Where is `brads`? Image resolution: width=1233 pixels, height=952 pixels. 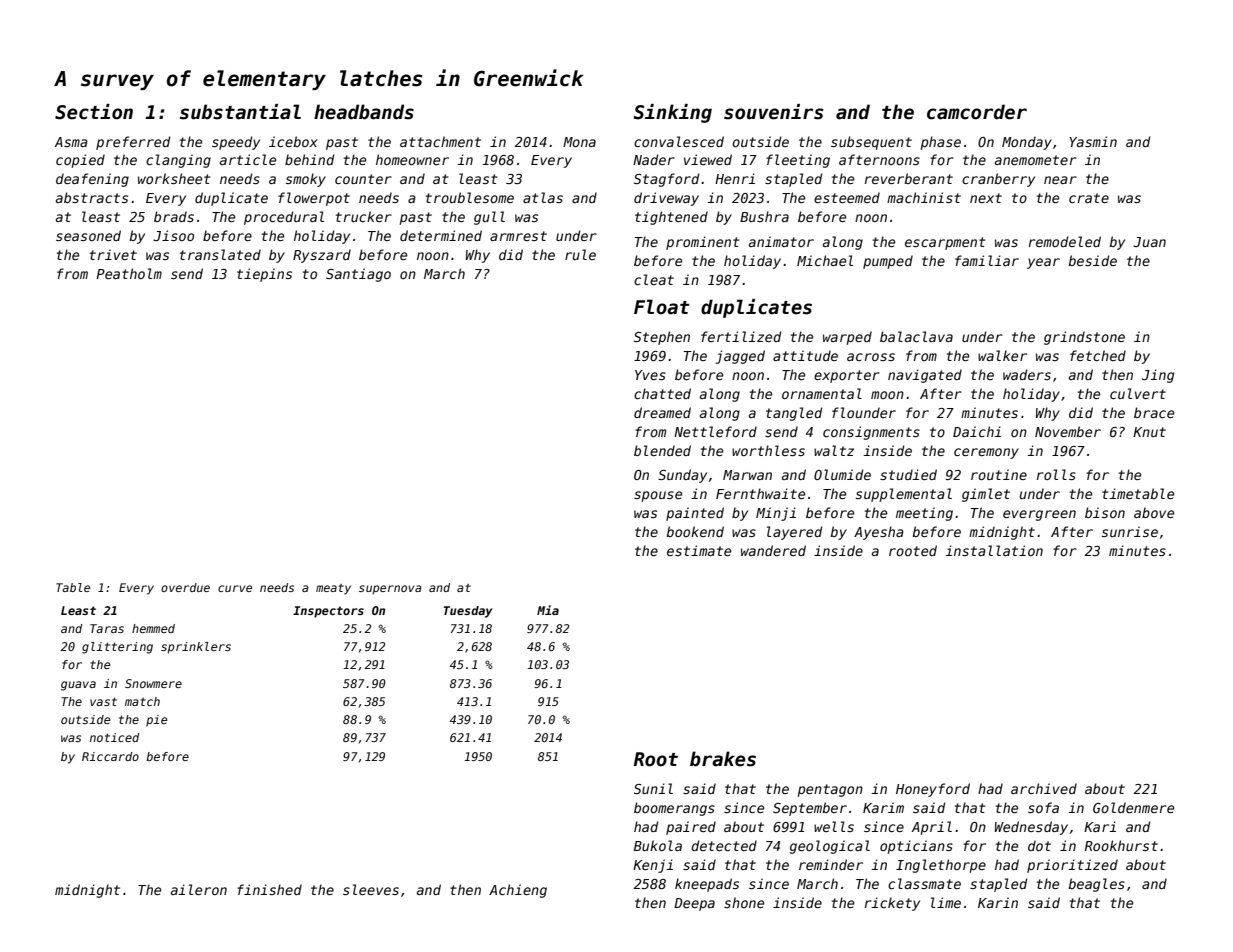 brads is located at coordinates (174, 216).
